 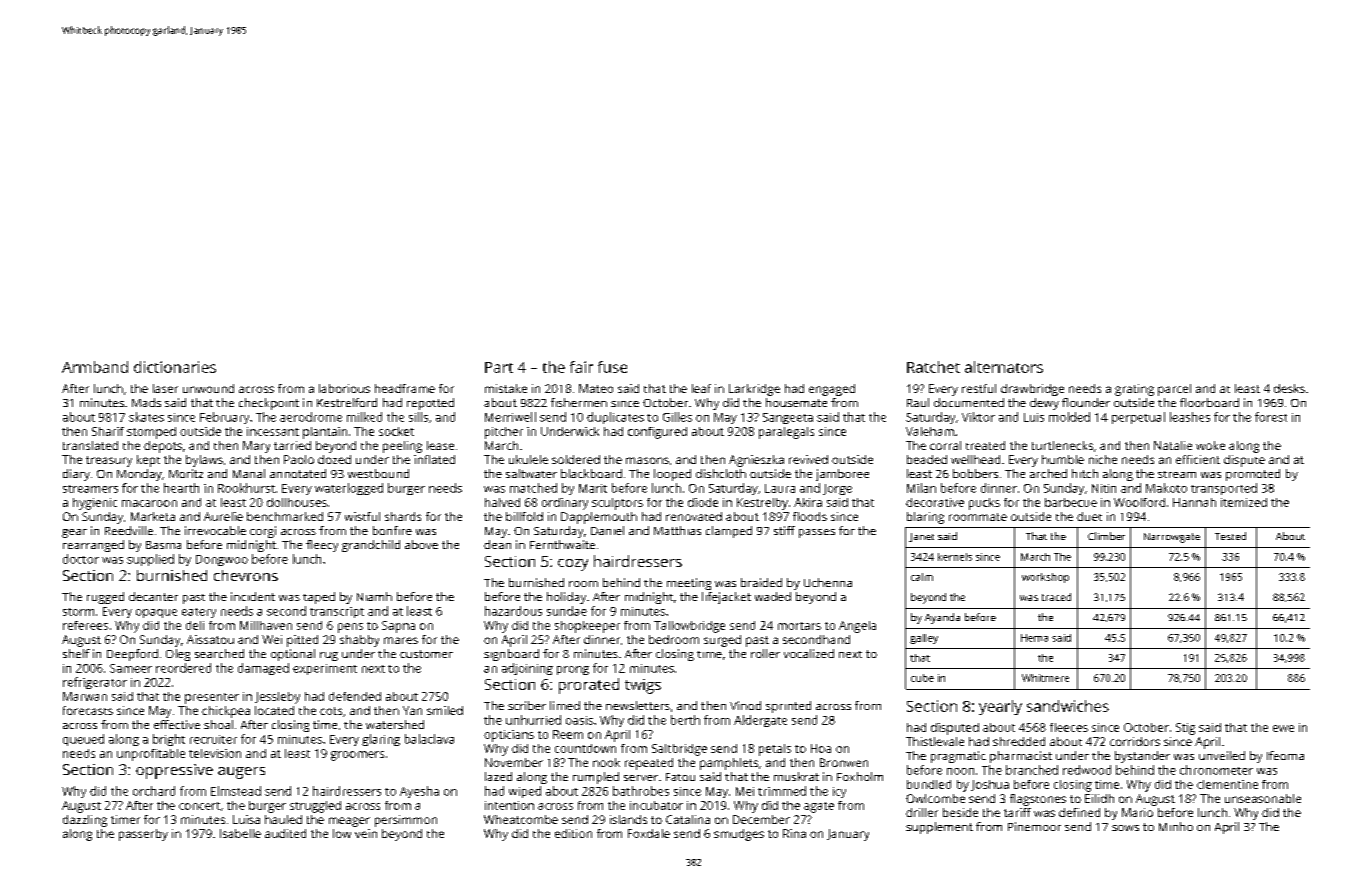 I want to click on turtlenecks, so click(x=1062, y=445).
